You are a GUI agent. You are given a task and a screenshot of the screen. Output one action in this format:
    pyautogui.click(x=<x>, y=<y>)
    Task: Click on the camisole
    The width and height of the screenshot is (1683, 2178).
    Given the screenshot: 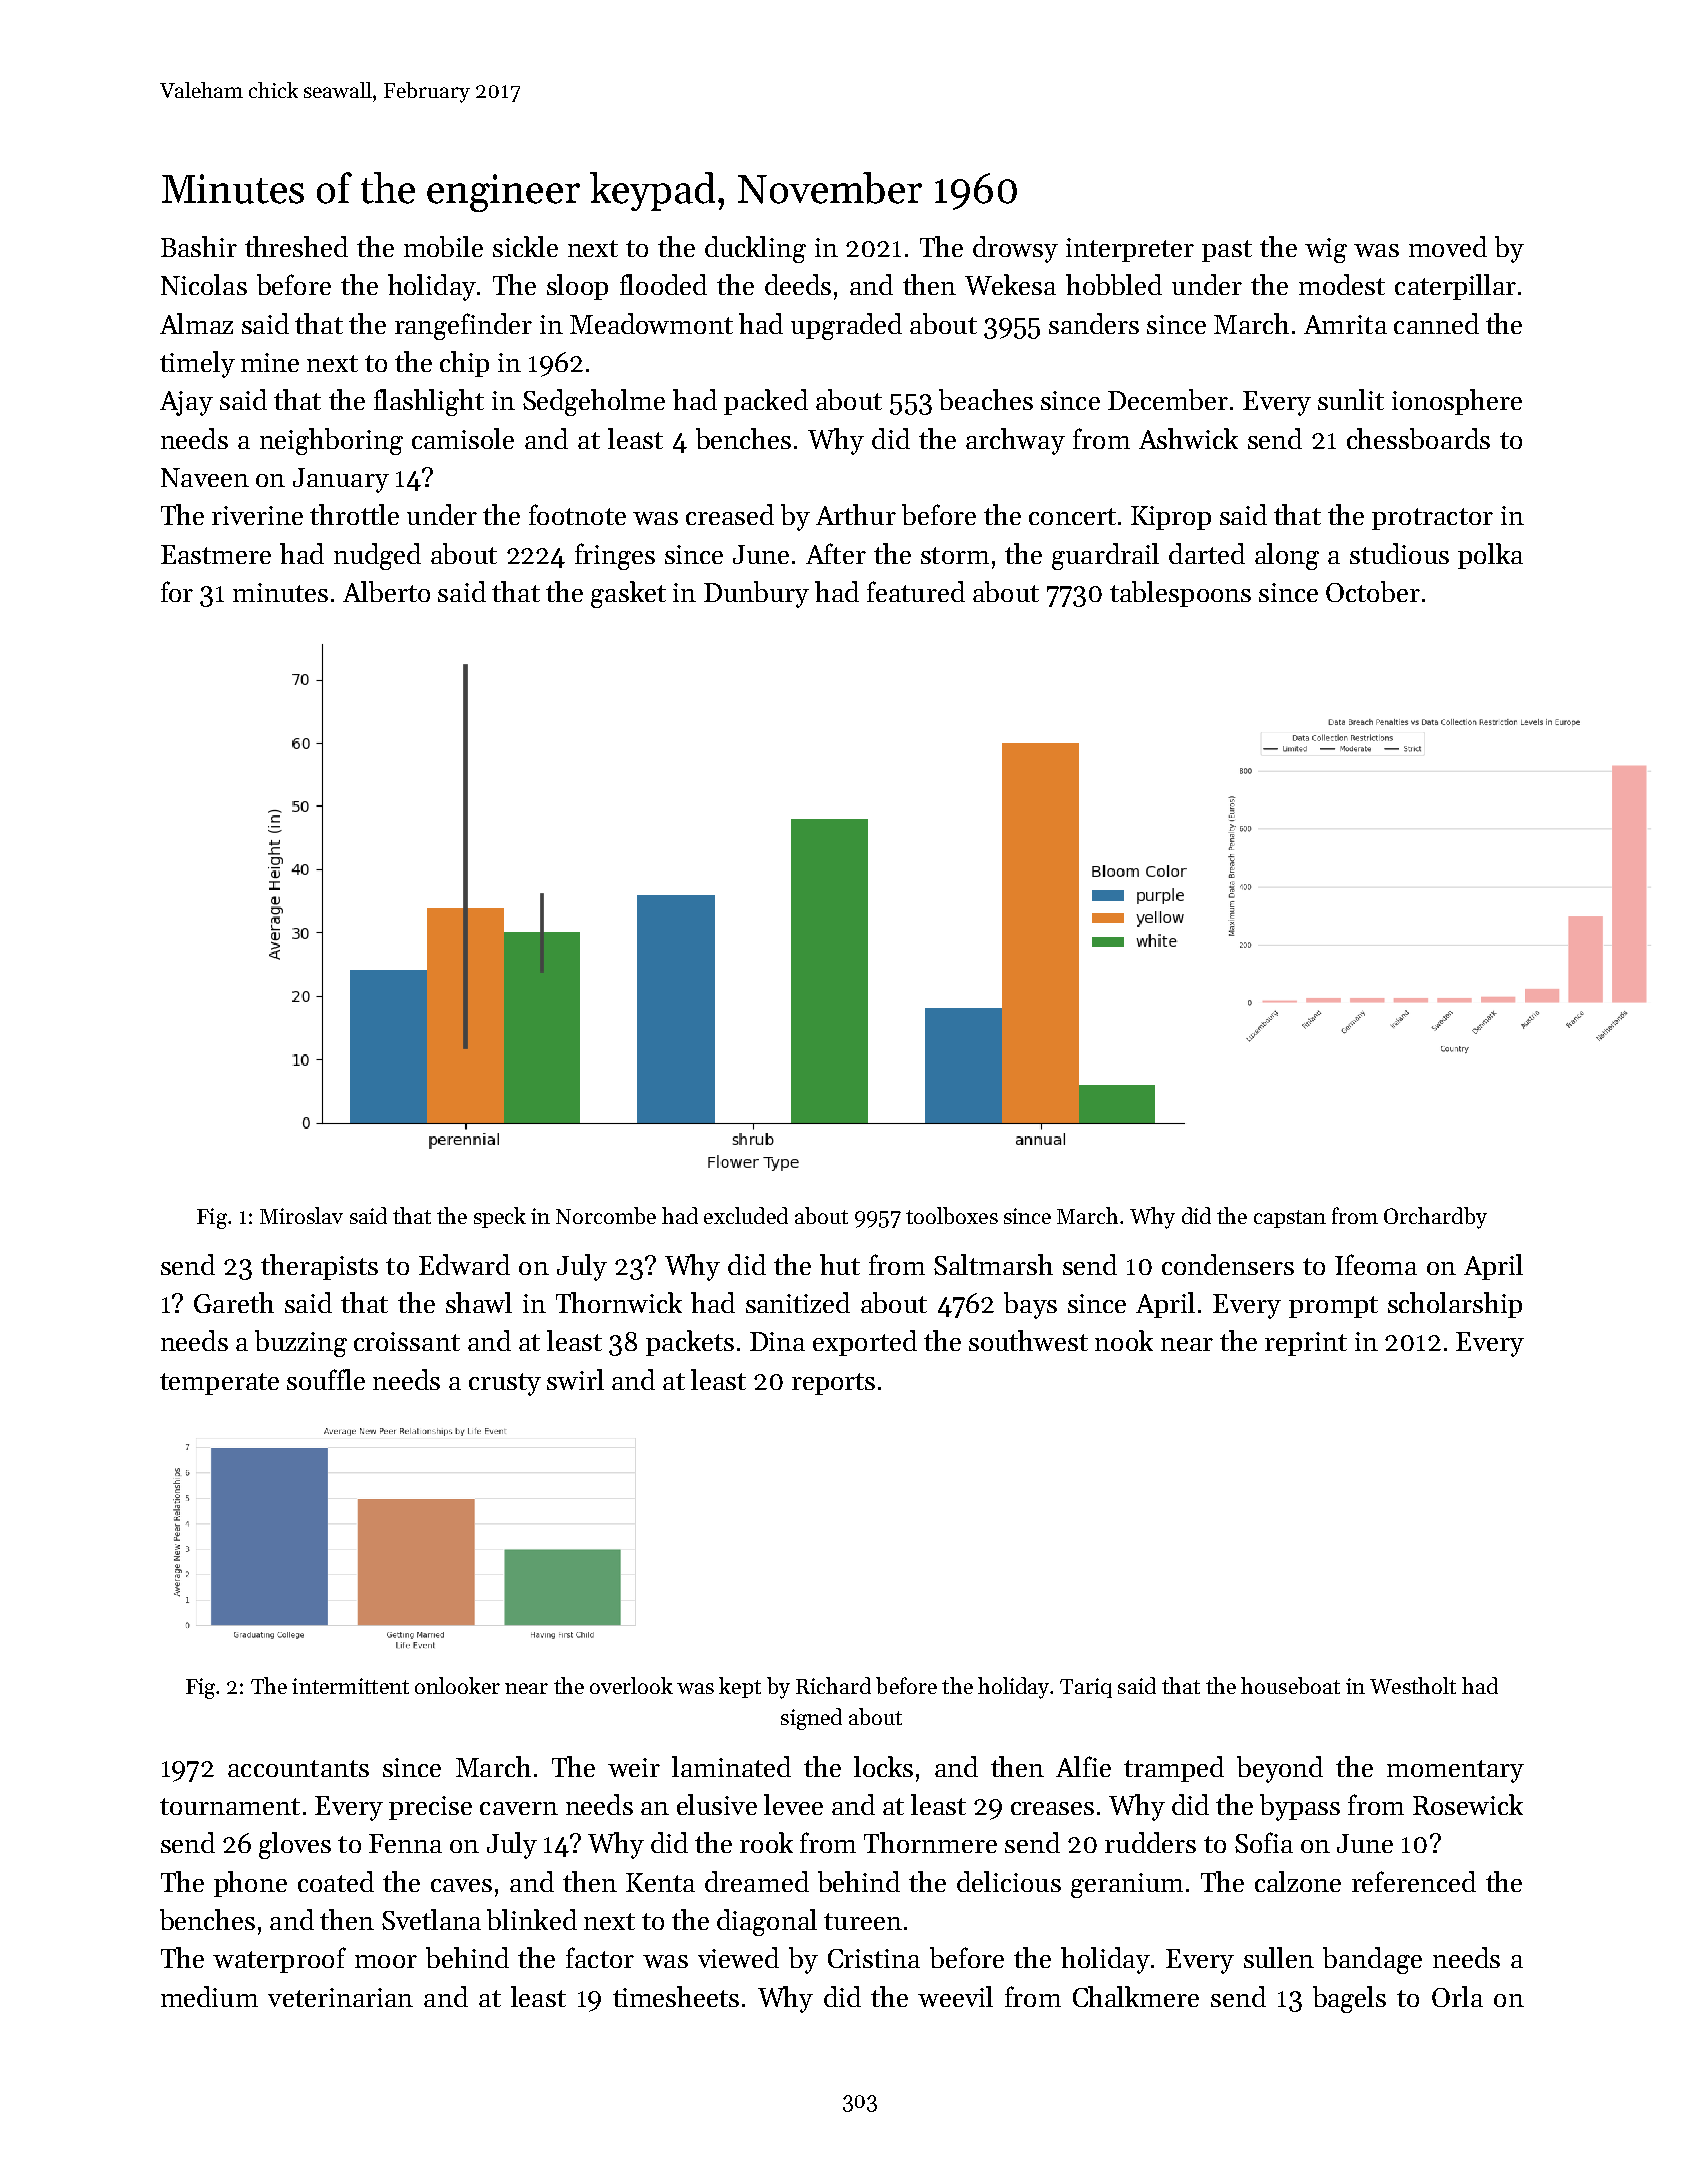 What is the action you would take?
    pyautogui.click(x=463, y=438)
